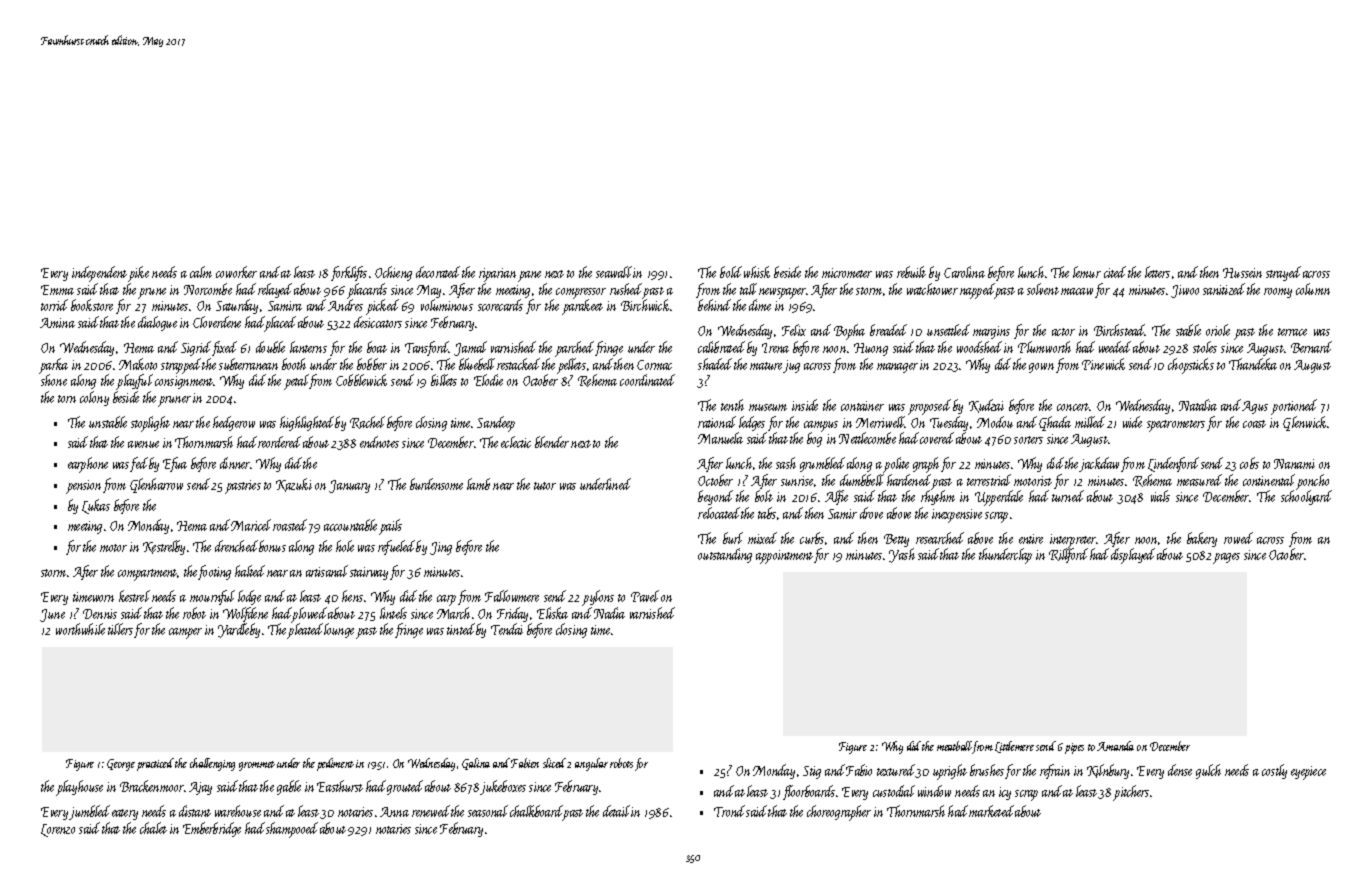  I want to click on Sigrid, so click(196, 348).
